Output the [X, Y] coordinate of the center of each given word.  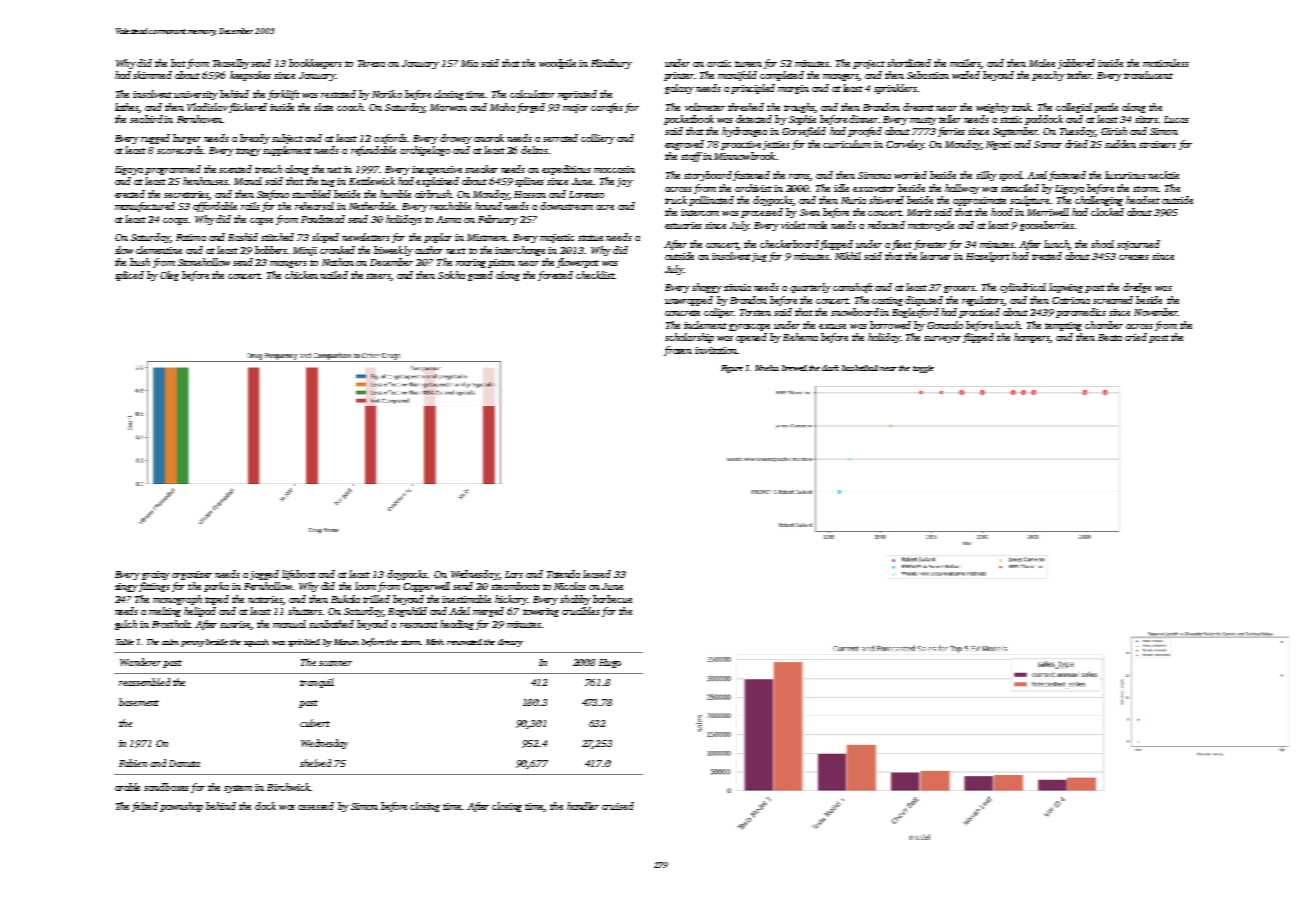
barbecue [612, 599]
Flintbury [611, 64]
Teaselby [231, 64]
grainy [156, 575]
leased [597, 574]
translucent [1148, 75]
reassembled [144, 682]
